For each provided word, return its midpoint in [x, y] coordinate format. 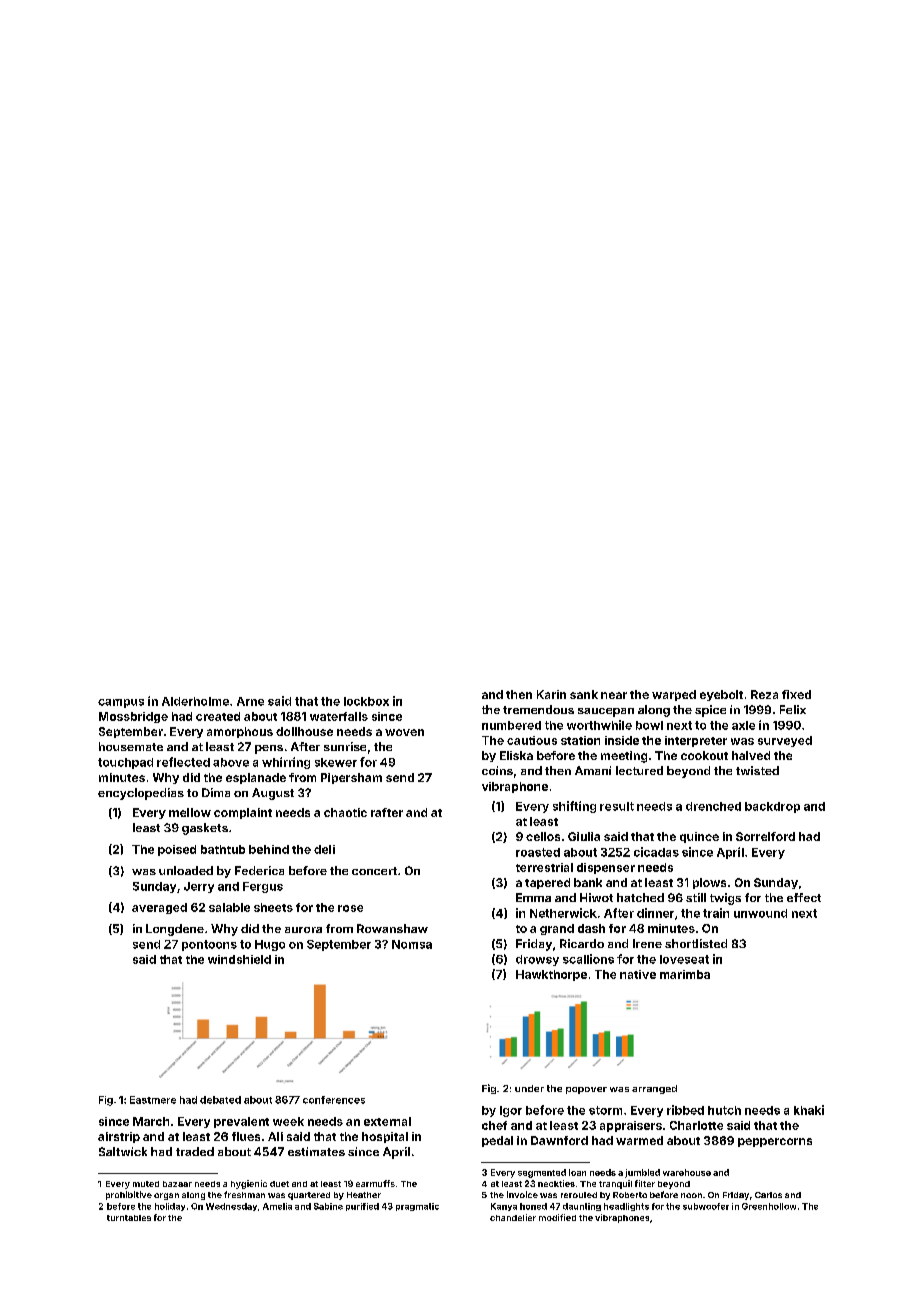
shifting [574, 807]
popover [586, 1090]
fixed [796, 694]
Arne [250, 701]
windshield [239, 959]
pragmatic [417, 1207]
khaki [809, 1110]
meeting [624, 757]
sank [584, 694]
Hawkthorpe [551, 975]
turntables [129, 1218]
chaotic [345, 812]
